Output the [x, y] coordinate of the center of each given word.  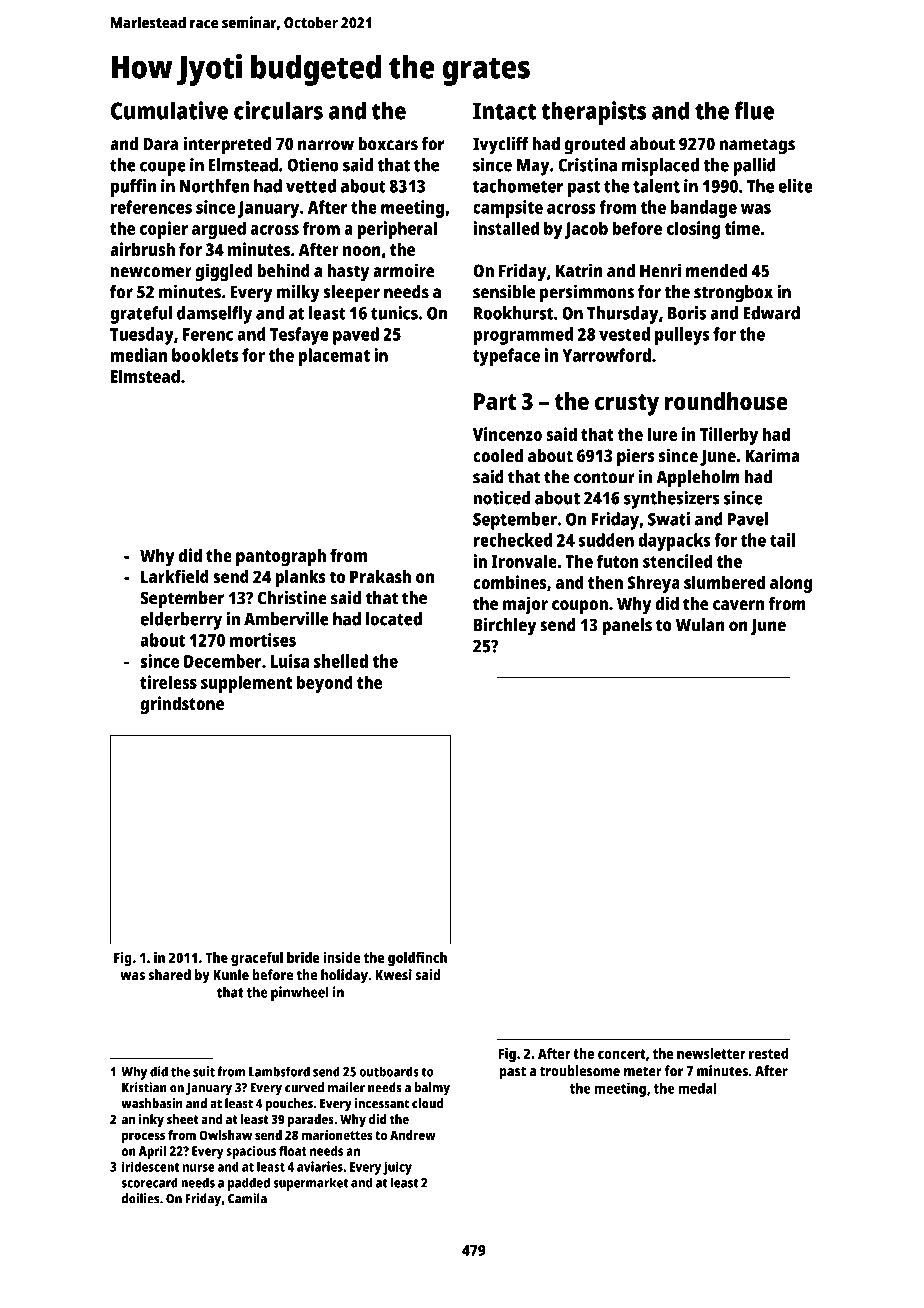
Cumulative [169, 110]
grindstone [182, 705]
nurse [199, 1168]
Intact [504, 111]
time [742, 228]
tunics [394, 313]
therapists [593, 113]
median [139, 355]
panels [627, 627]
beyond [325, 684]
